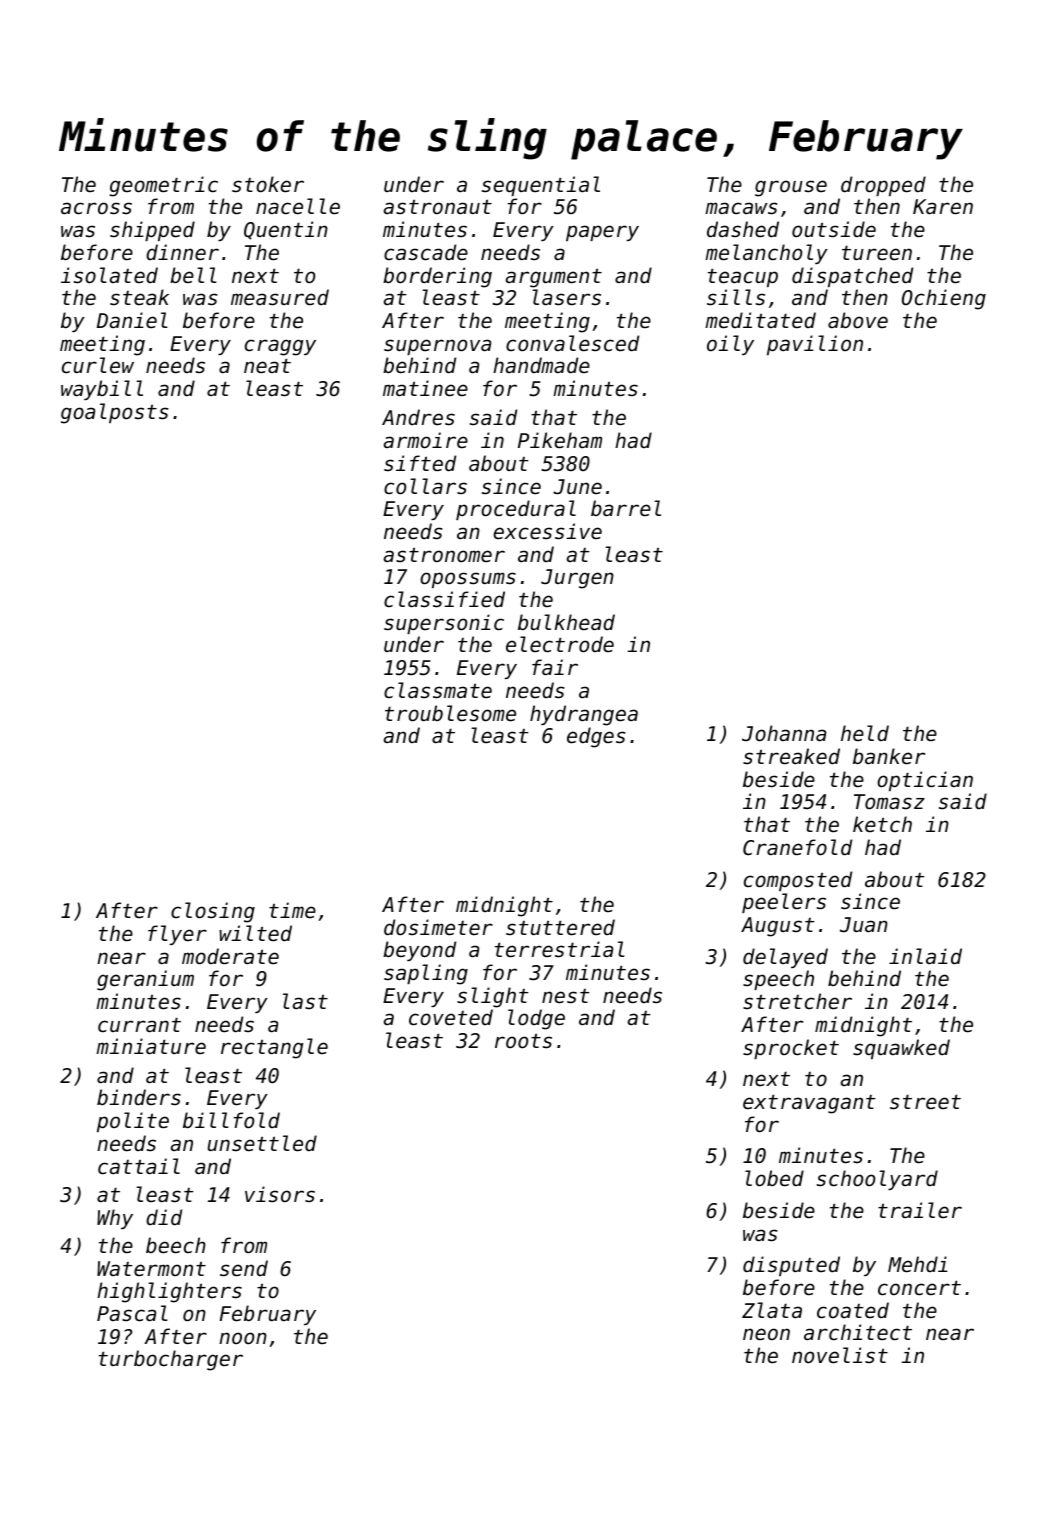  Describe the element at coordinates (231, 1120) in the screenshot. I see `billfold` at that location.
